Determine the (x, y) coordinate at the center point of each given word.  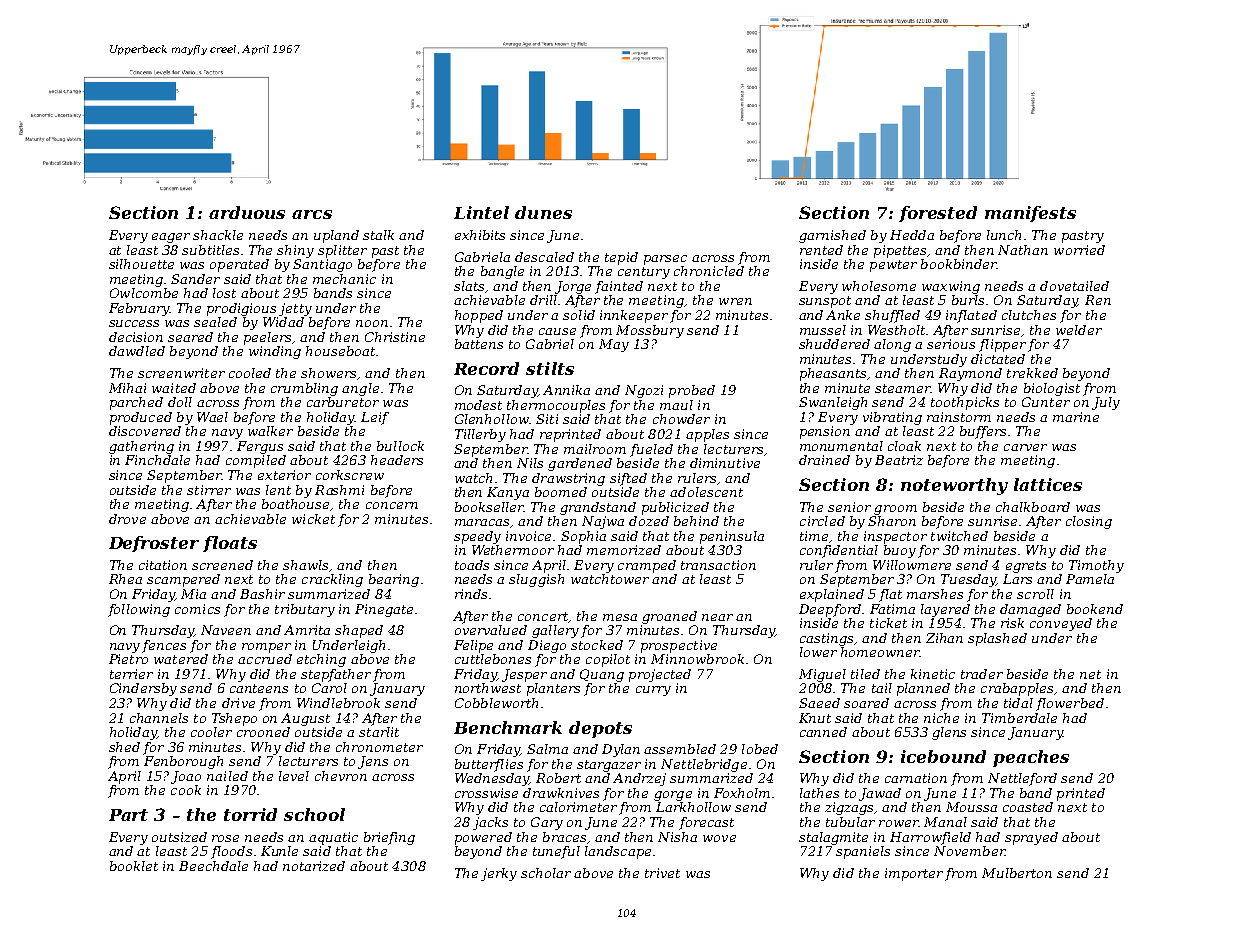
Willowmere (912, 565)
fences (164, 646)
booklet (134, 866)
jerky (499, 874)
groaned (669, 617)
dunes (543, 212)
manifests (1030, 214)
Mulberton (1017, 873)
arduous (247, 212)
